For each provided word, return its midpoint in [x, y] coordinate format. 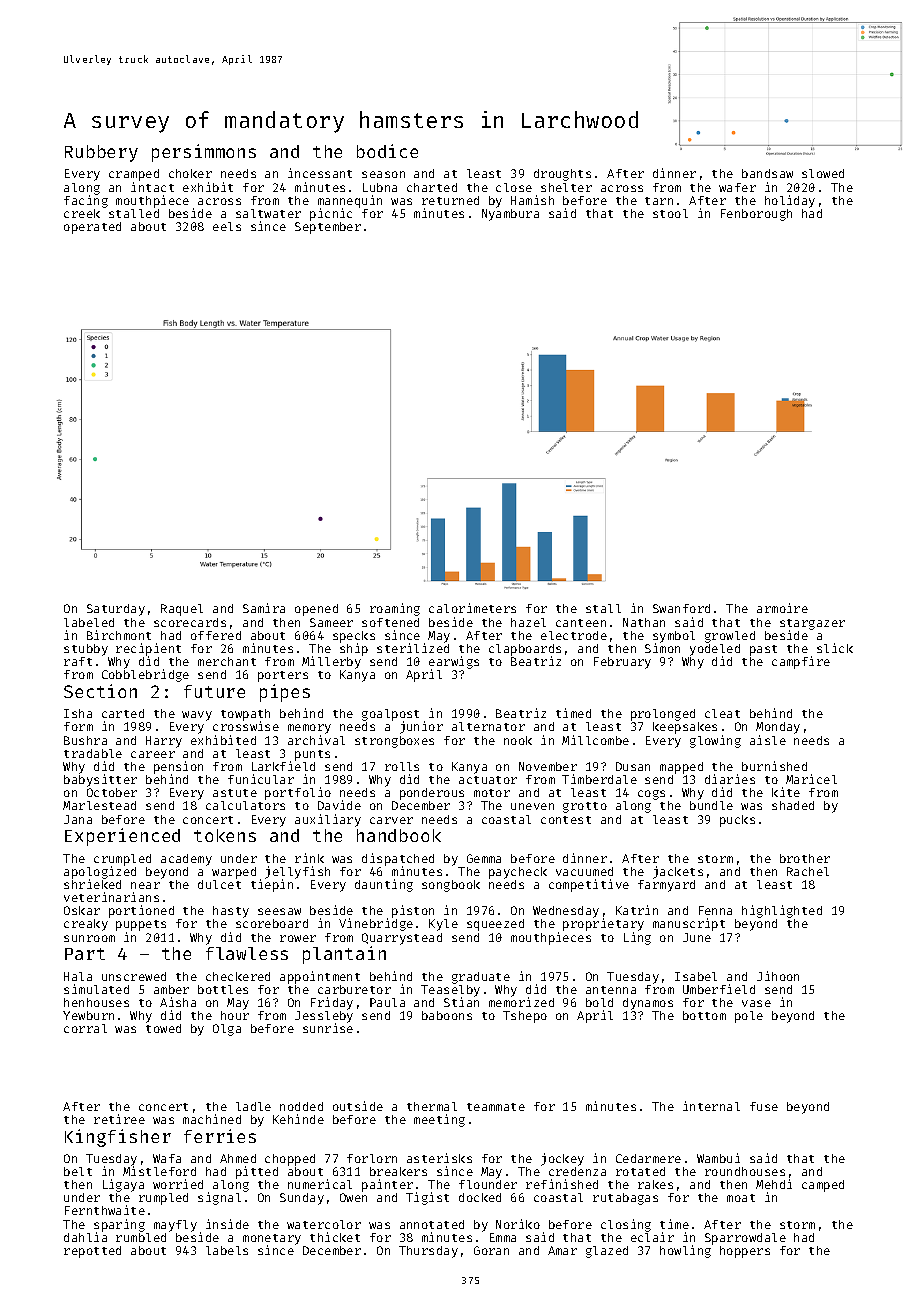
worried [178, 1184]
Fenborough [756, 215]
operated [92, 228]
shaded [793, 805]
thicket [335, 1237]
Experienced [122, 837]
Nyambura [510, 215]
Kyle [443, 925]
